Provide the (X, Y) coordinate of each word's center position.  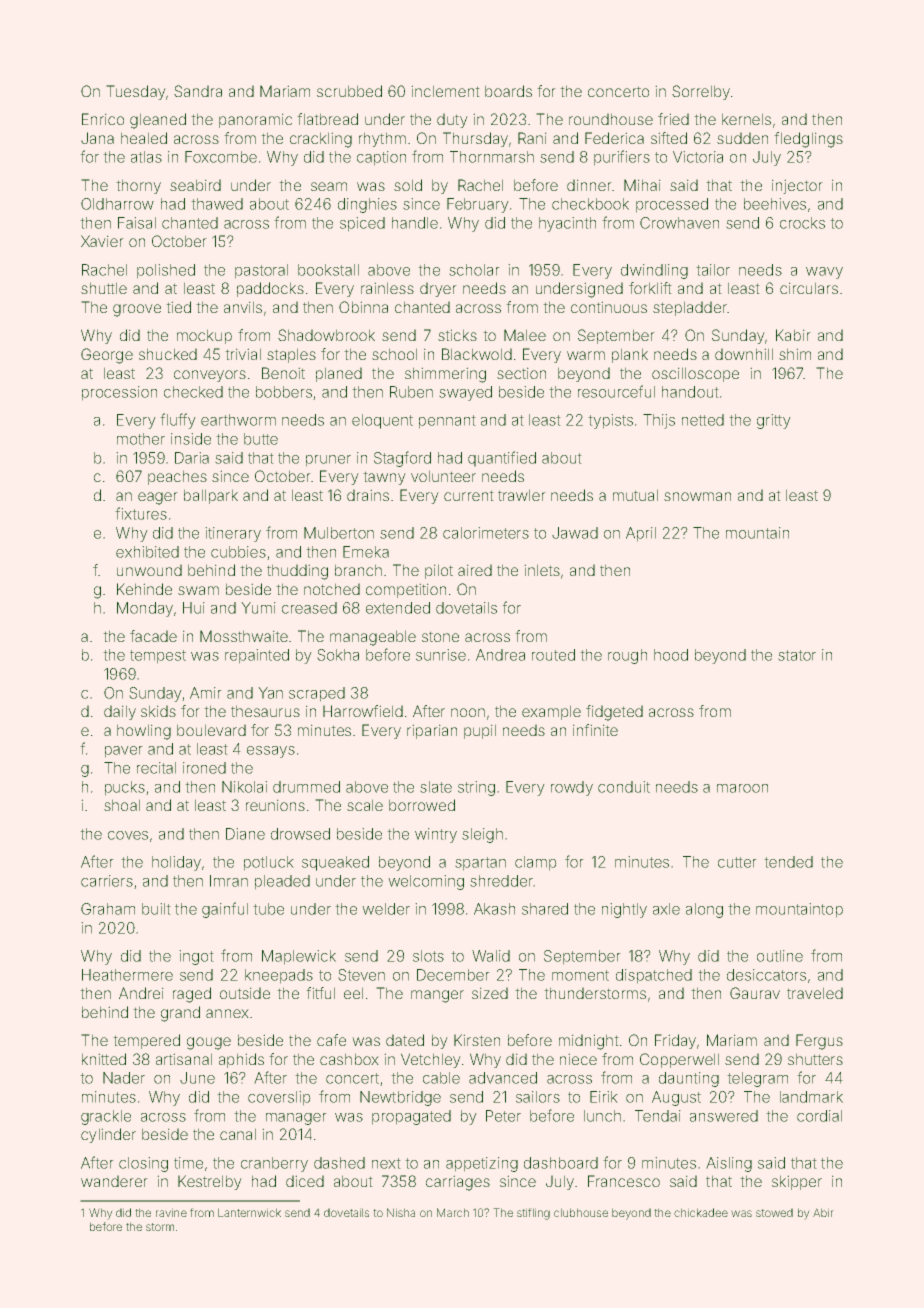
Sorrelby (701, 92)
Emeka (366, 552)
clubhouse (581, 1213)
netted (703, 420)
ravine (171, 1213)
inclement (445, 91)
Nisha (401, 1212)
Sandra (198, 91)
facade (153, 636)
